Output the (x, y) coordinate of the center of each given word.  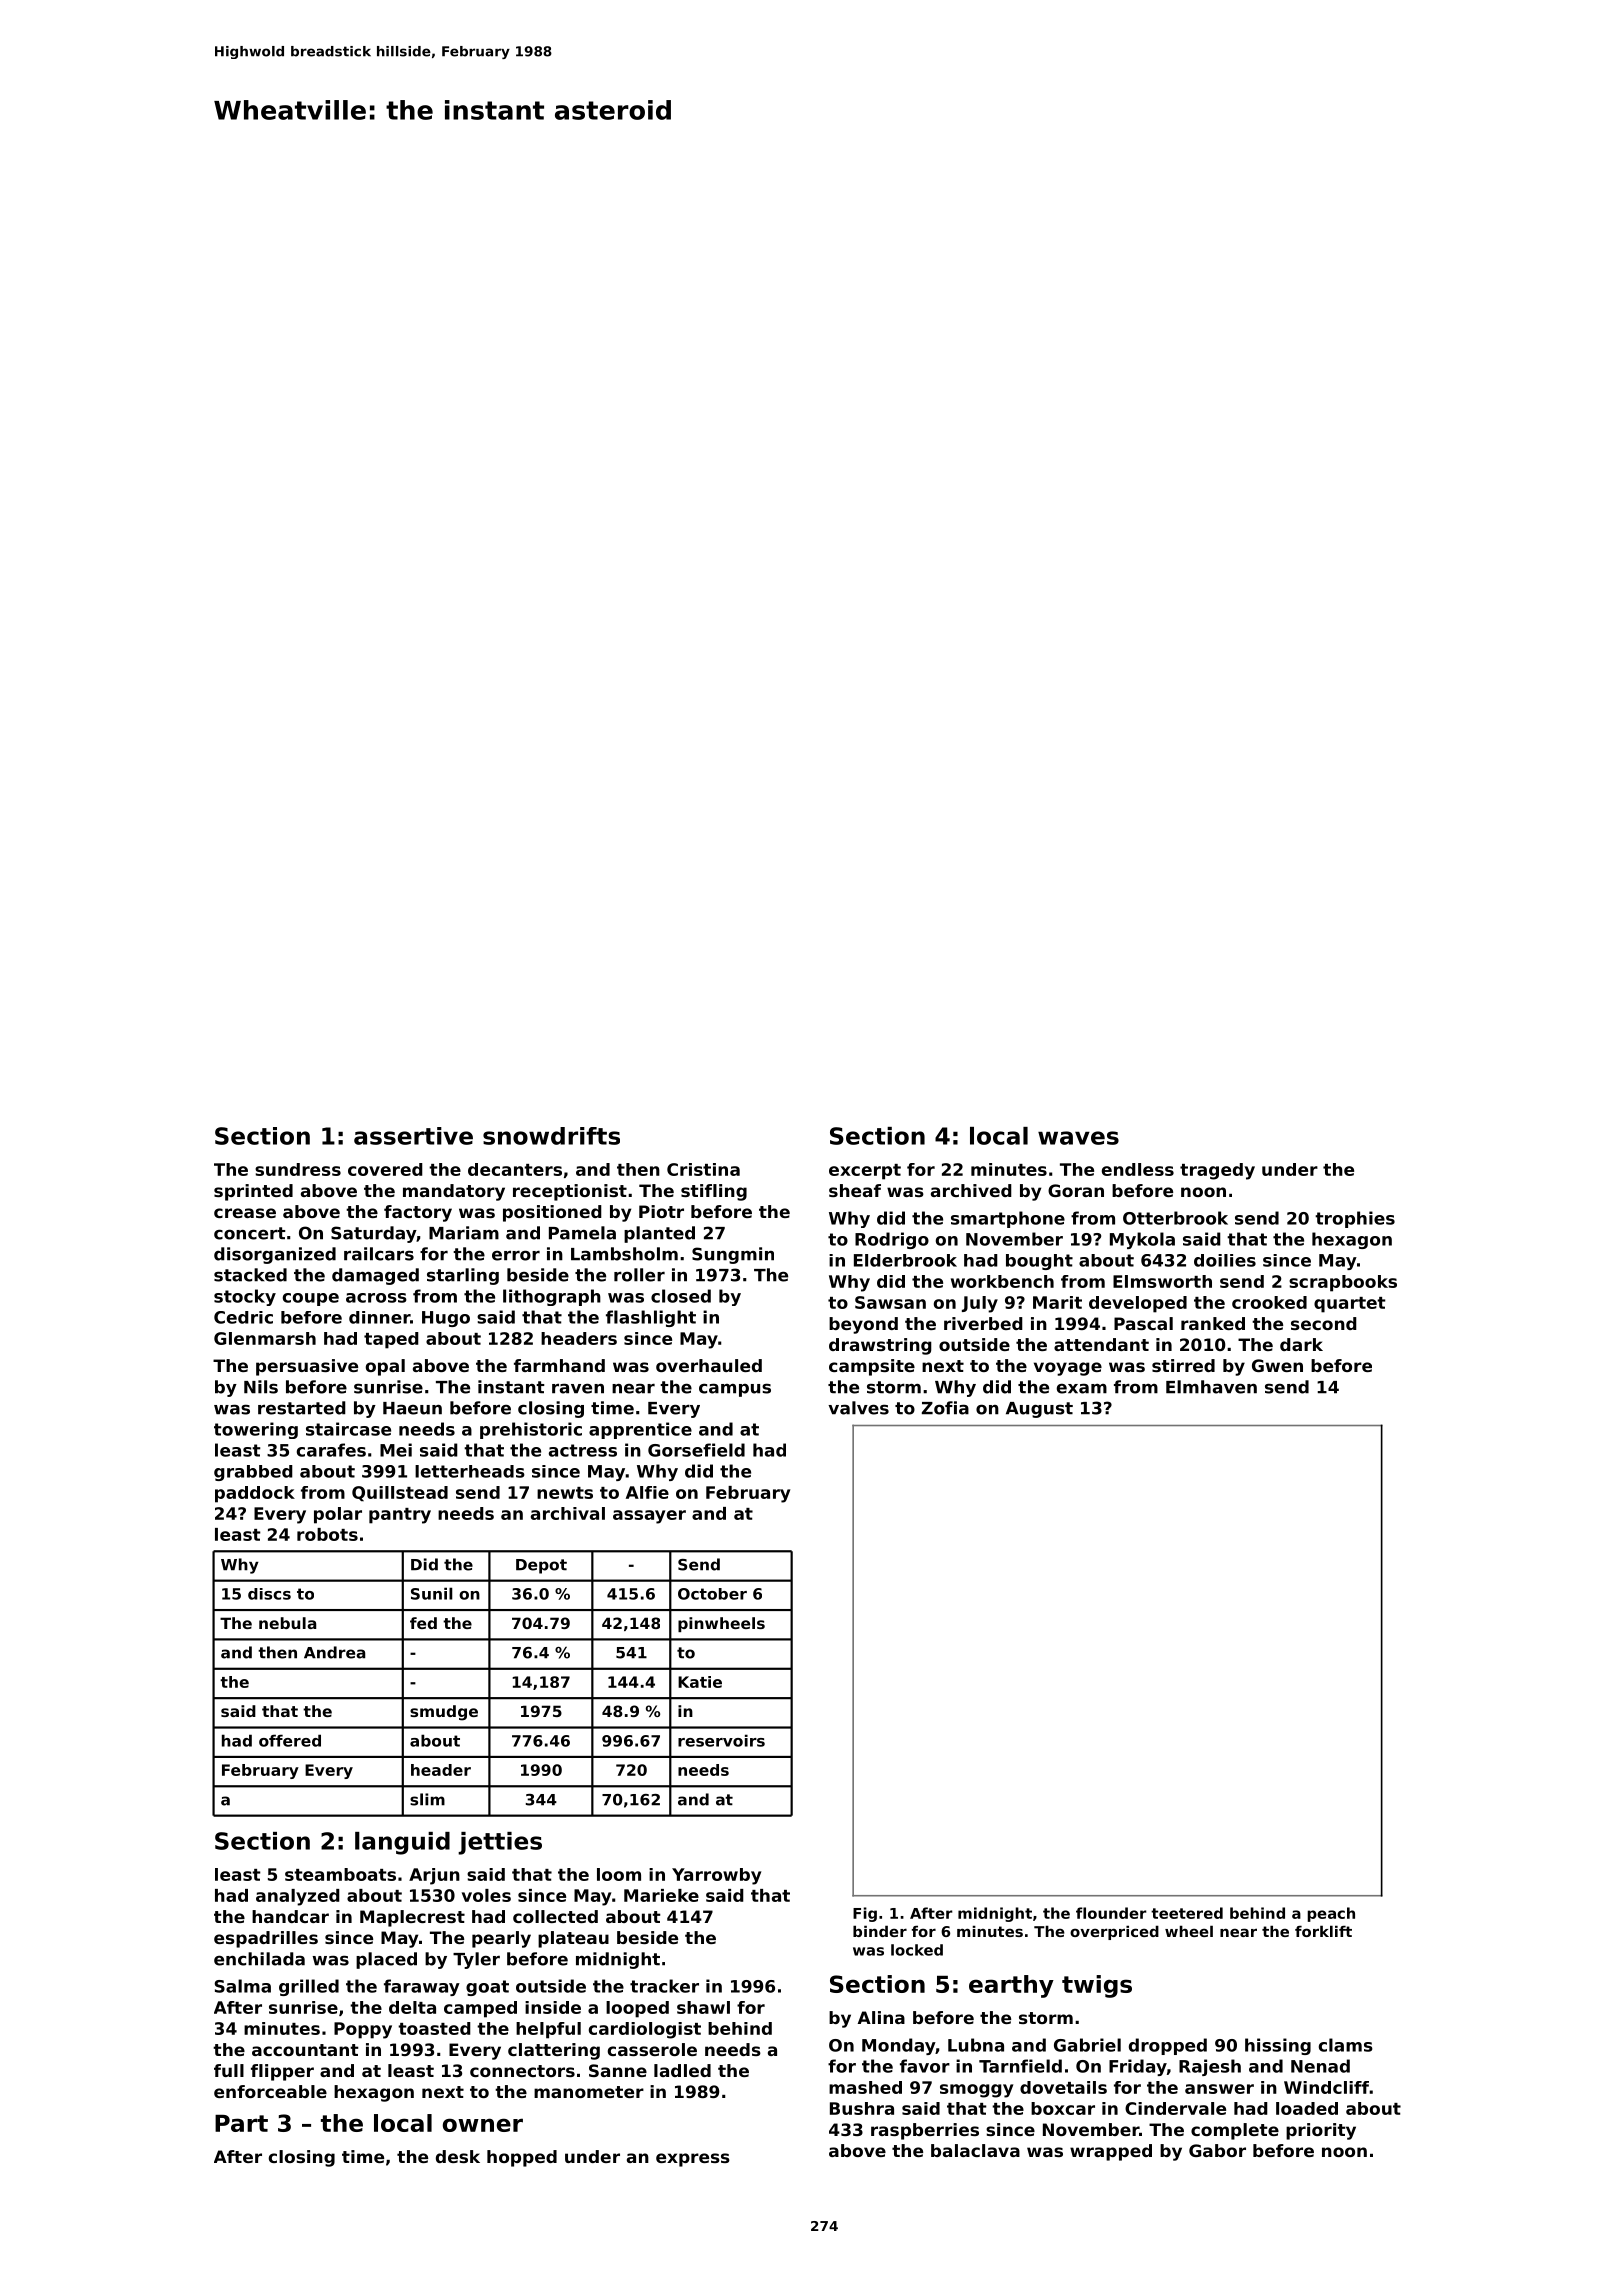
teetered (1187, 1913)
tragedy (1217, 1171)
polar (338, 1515)
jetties (500, 1843)
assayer (649, 1517)
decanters (515, 1169)
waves (1078, 1138)
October (712, 1594)
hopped (522, 2158)
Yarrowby (716, 1876)
